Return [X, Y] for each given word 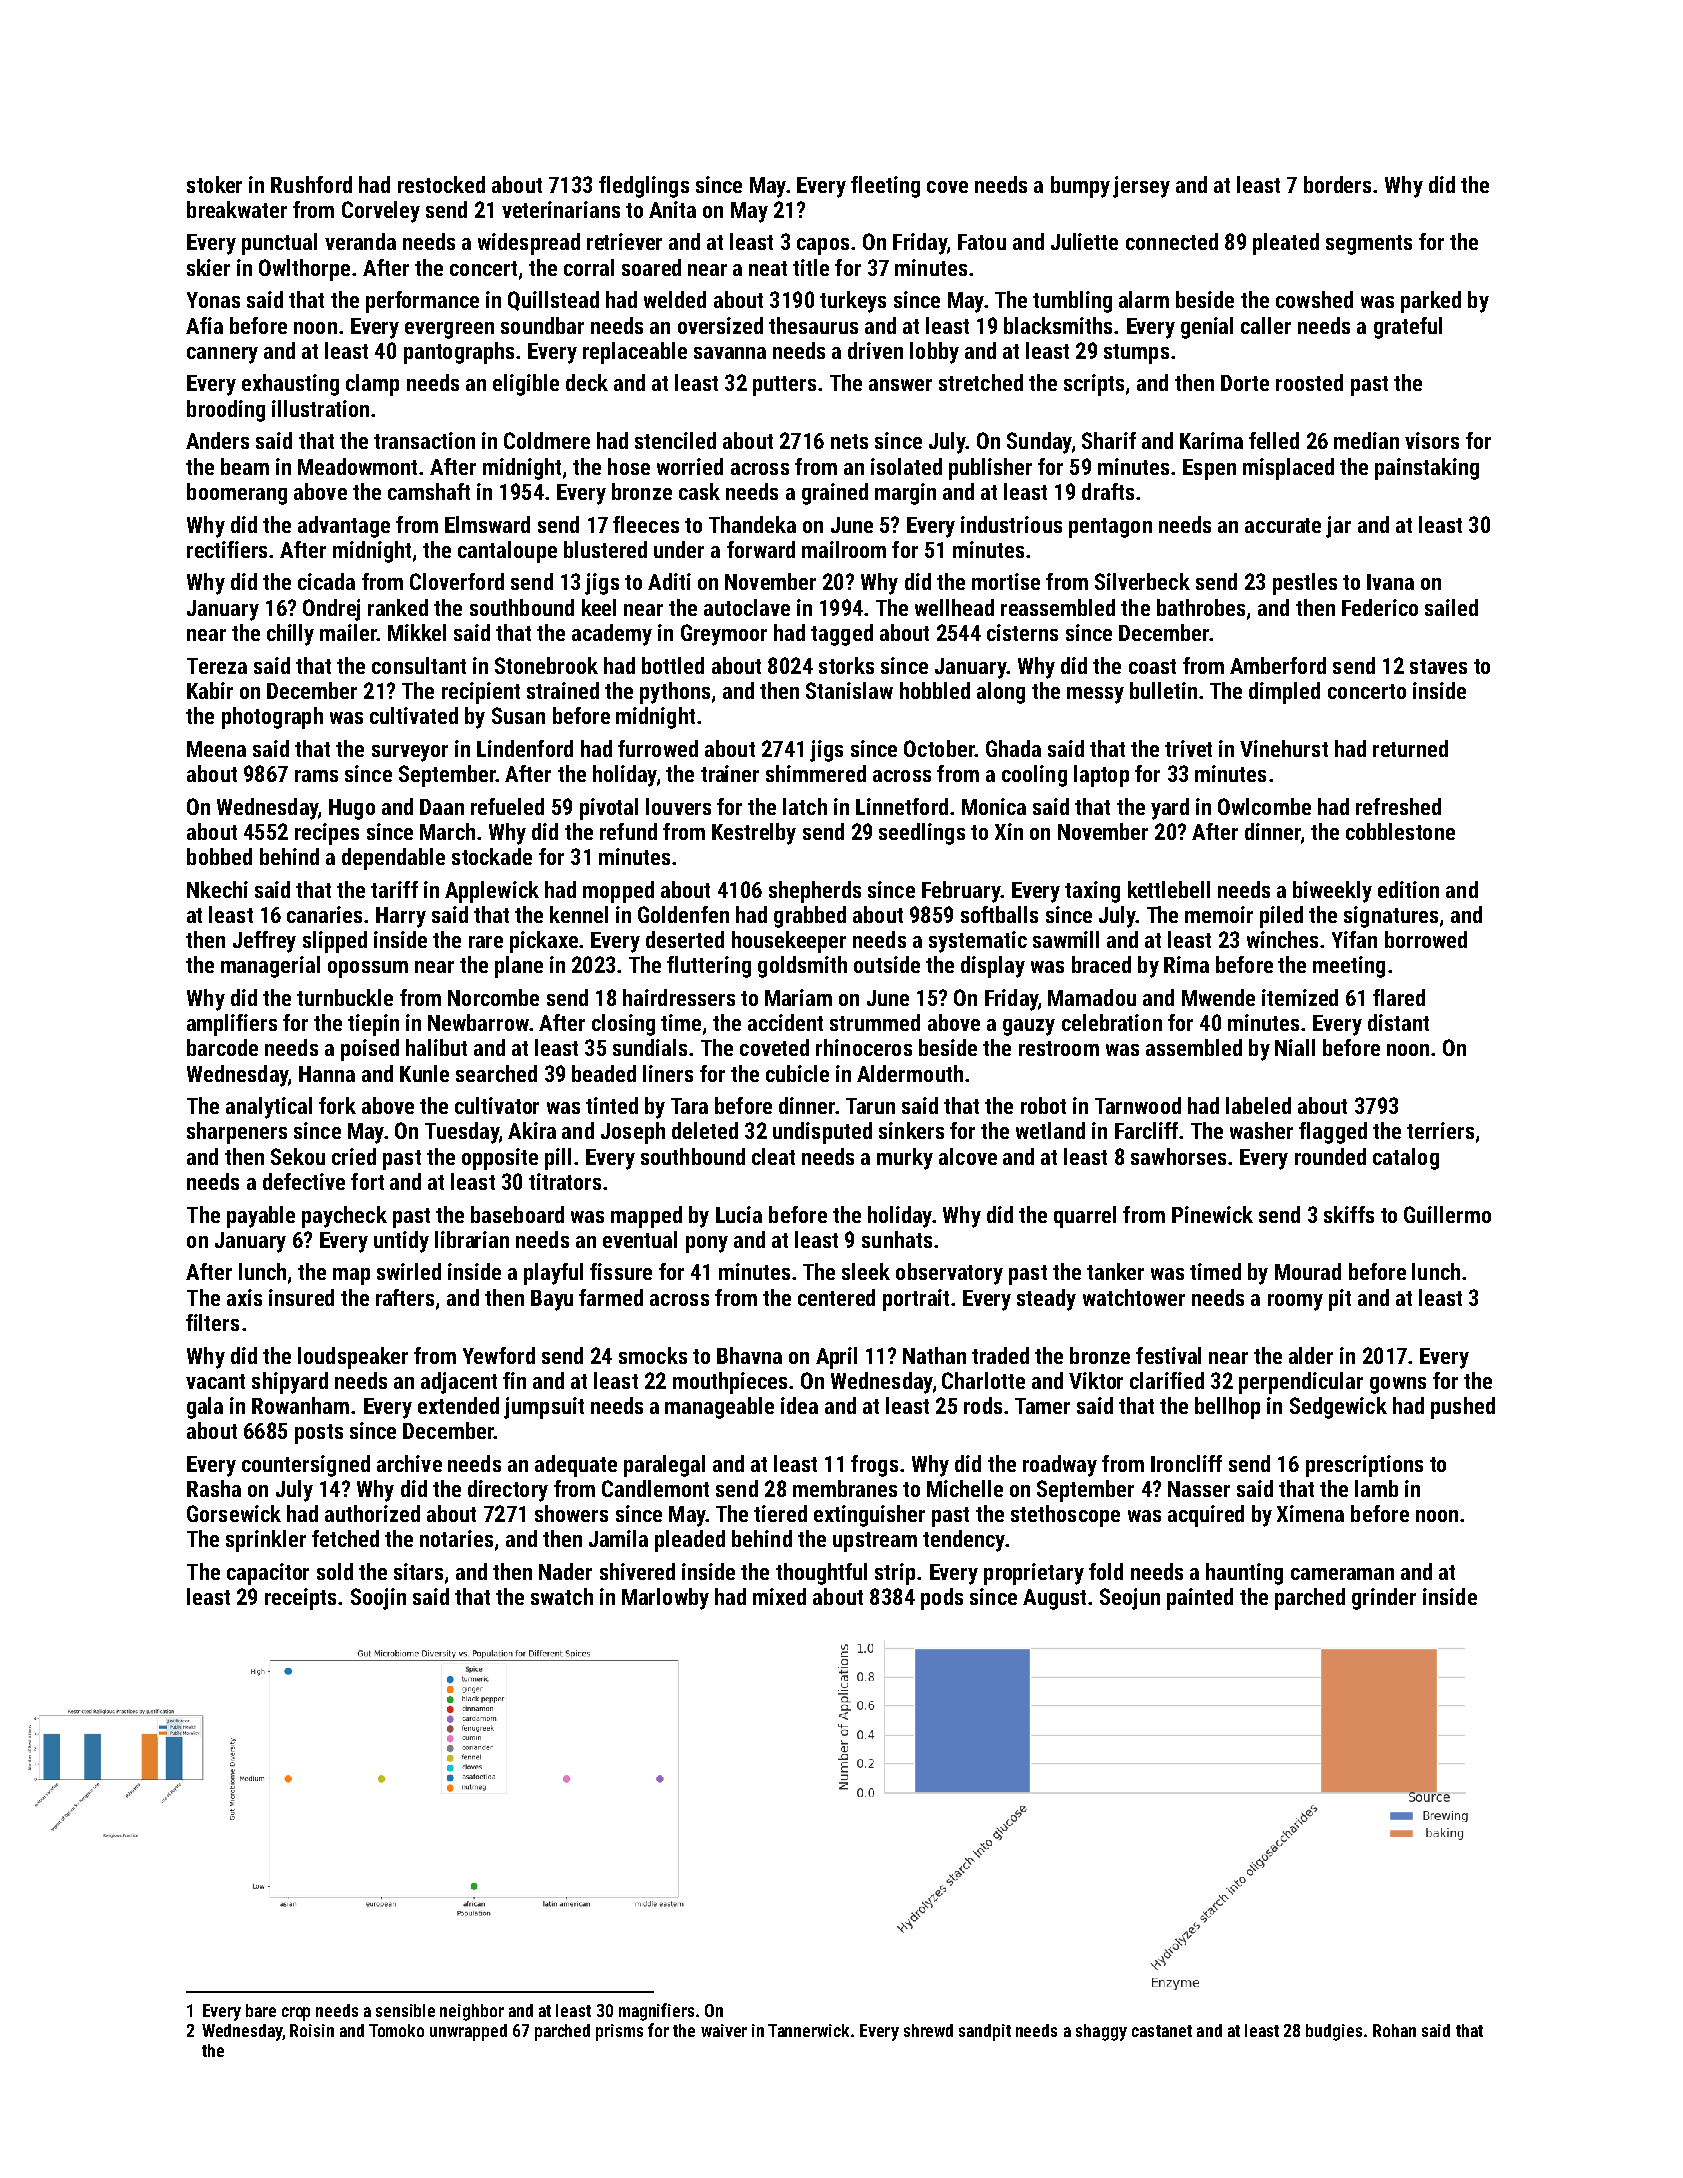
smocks [653, 1355]
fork [337, 1105]
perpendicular [1301, 1383]
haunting [1244, 1574]
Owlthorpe [304, 270]
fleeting [885, 187]
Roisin [312, 2030]
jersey [1141, 187]
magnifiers [656, 2012]
